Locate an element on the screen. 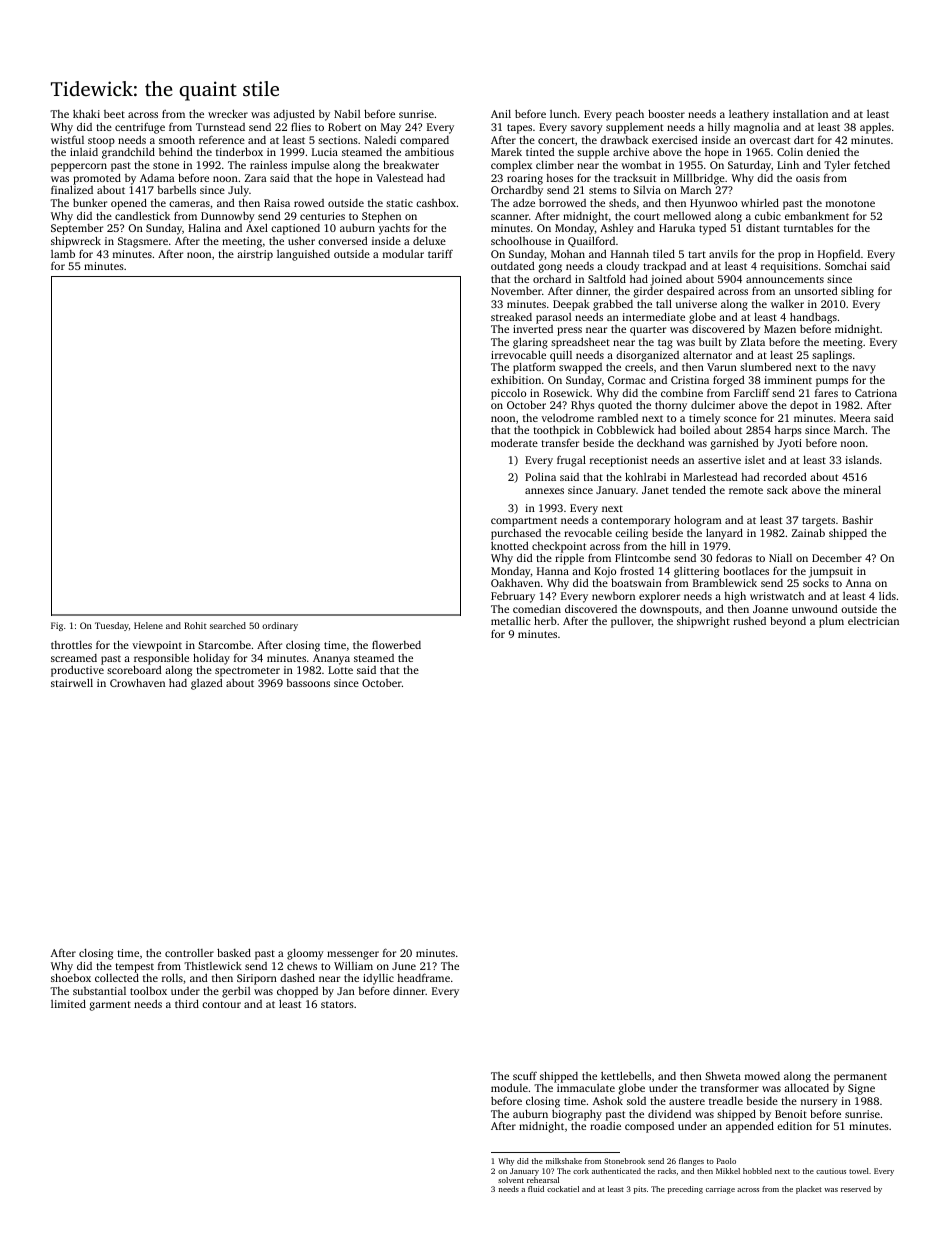 The image size is (952, 1233). wrecker is located at coordinates (228, 113).
